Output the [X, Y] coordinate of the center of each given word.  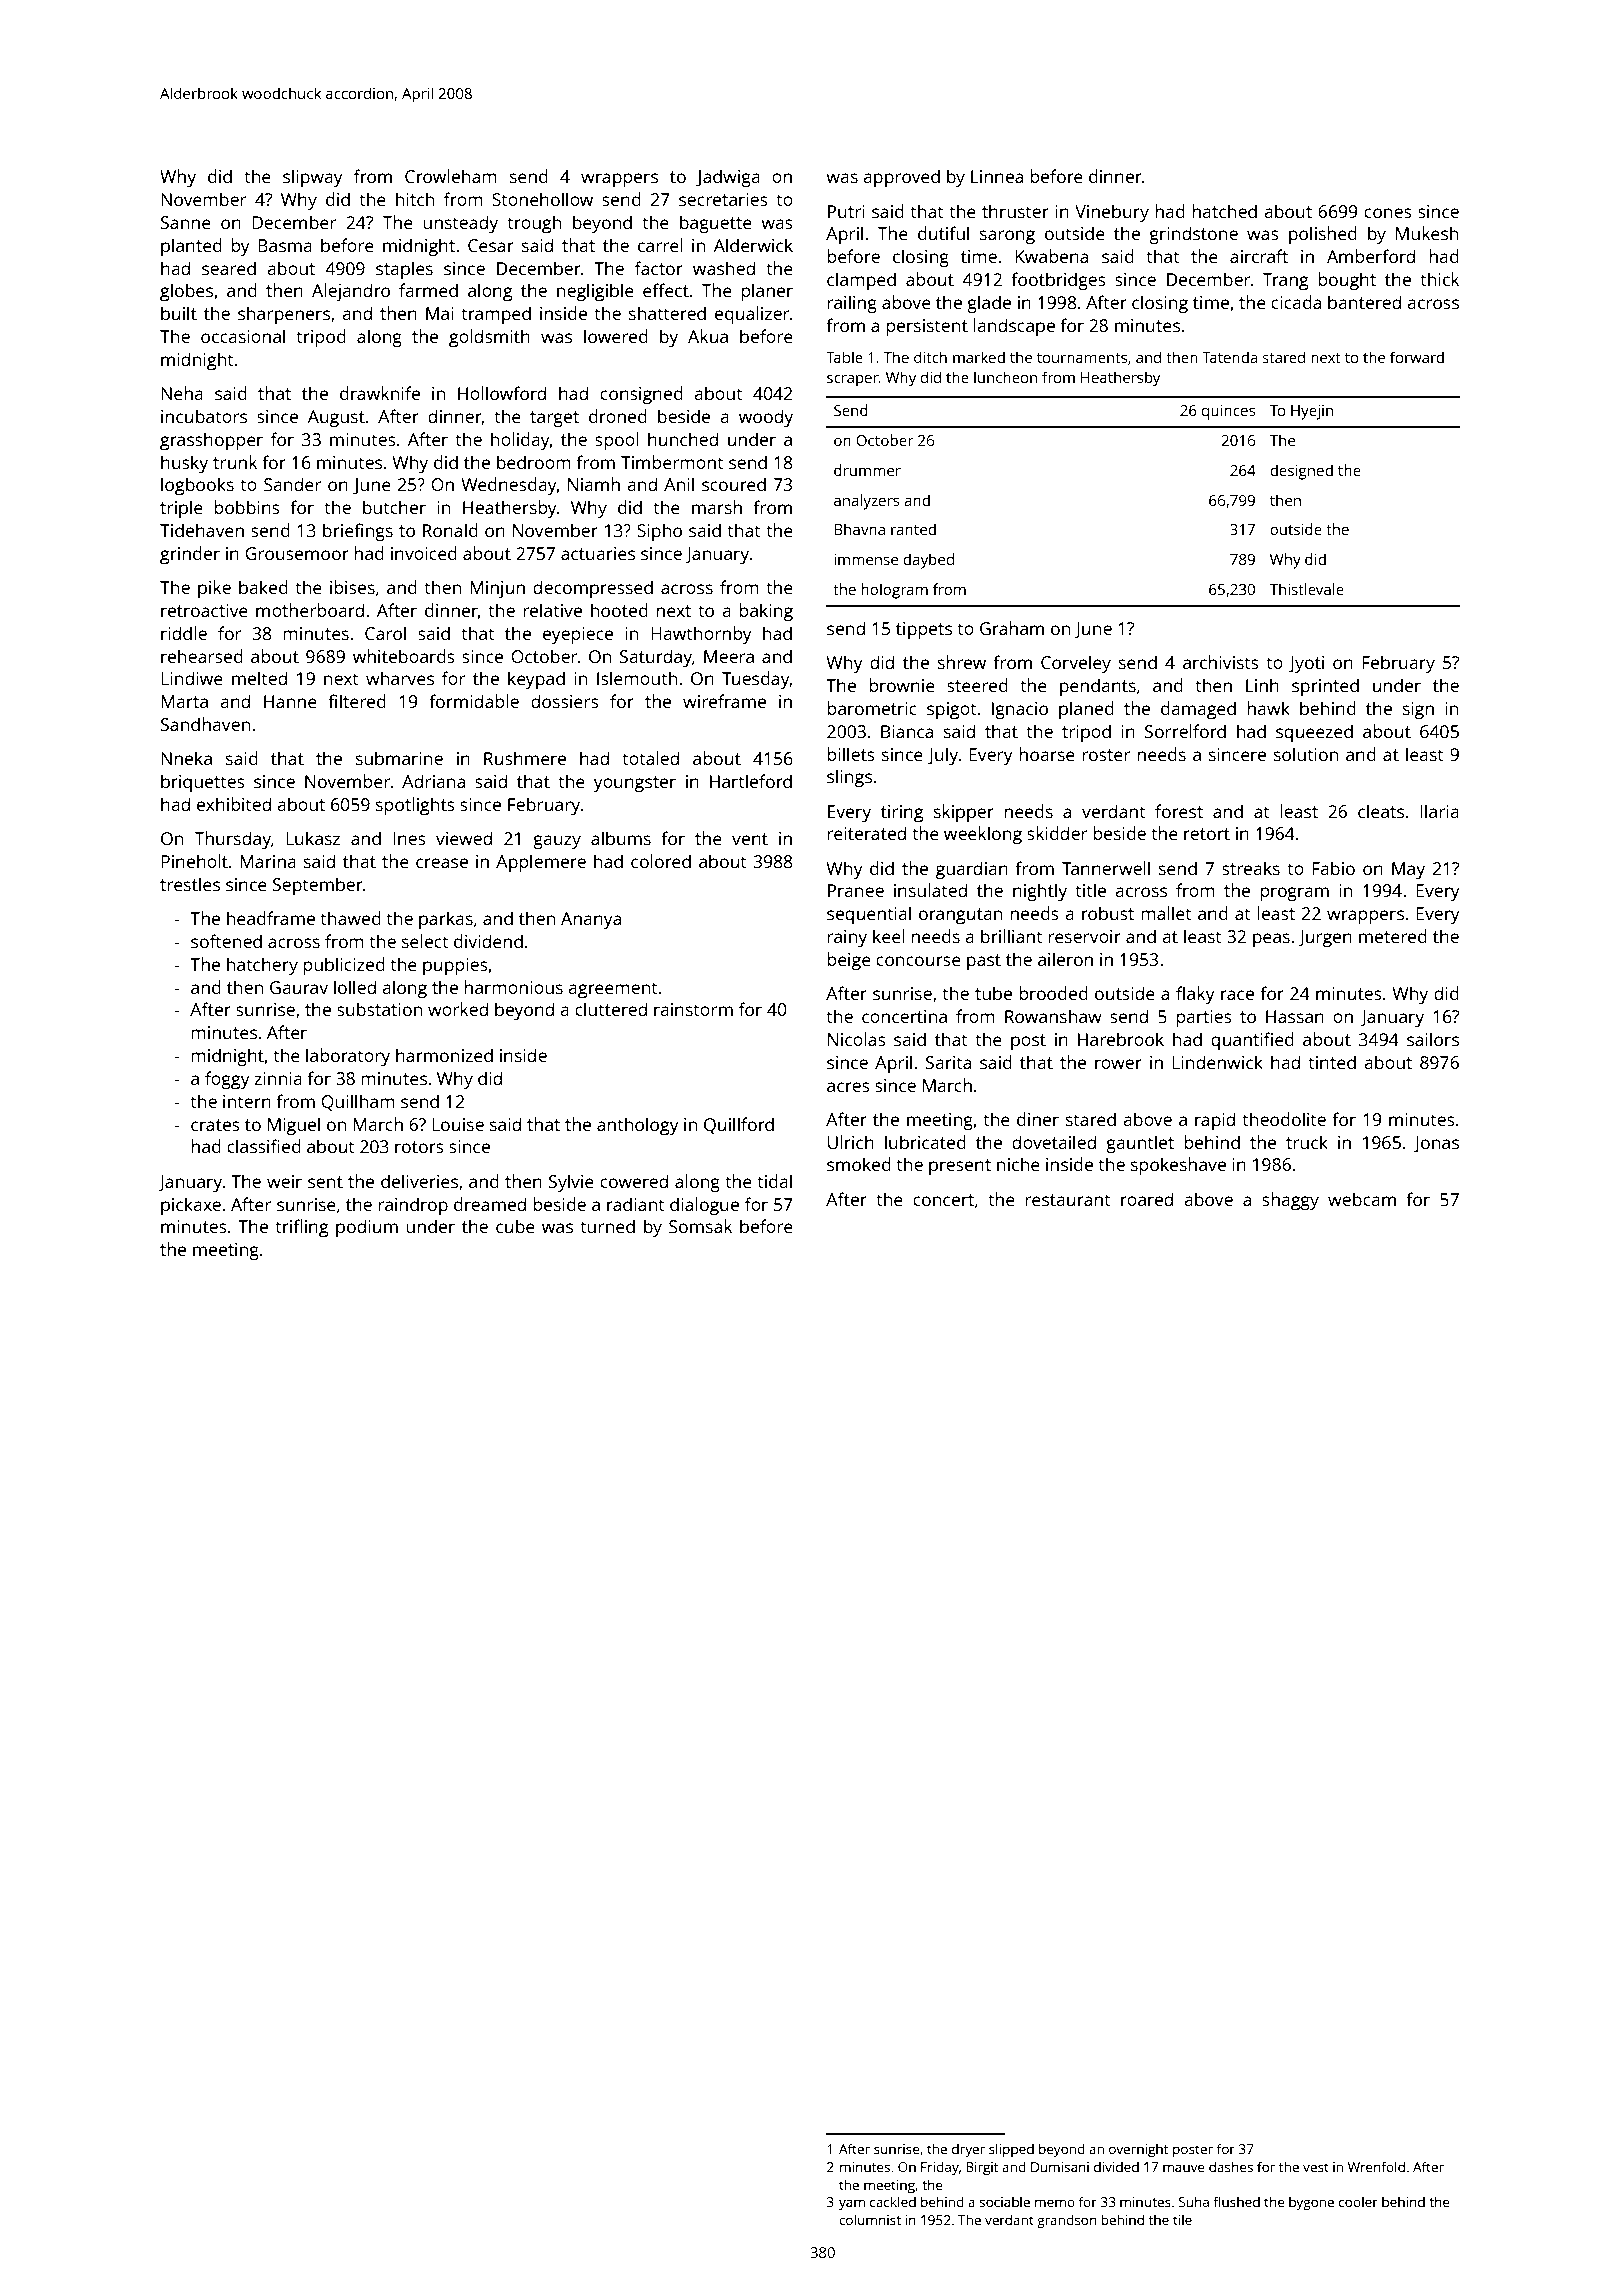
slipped [1011, 2150]
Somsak [700, 1226]
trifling [302, 1228]
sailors [1433, 1039]
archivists [1221, 662]
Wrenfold [1376, 2166]
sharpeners [284, 315]
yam [852, 2204]
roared [1147, 1199]
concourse [918, 961]
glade [989, 304]
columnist [870, 2219]
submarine [399, 758]
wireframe [724, 701]
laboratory [348, 1057]
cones [1388, 213]
